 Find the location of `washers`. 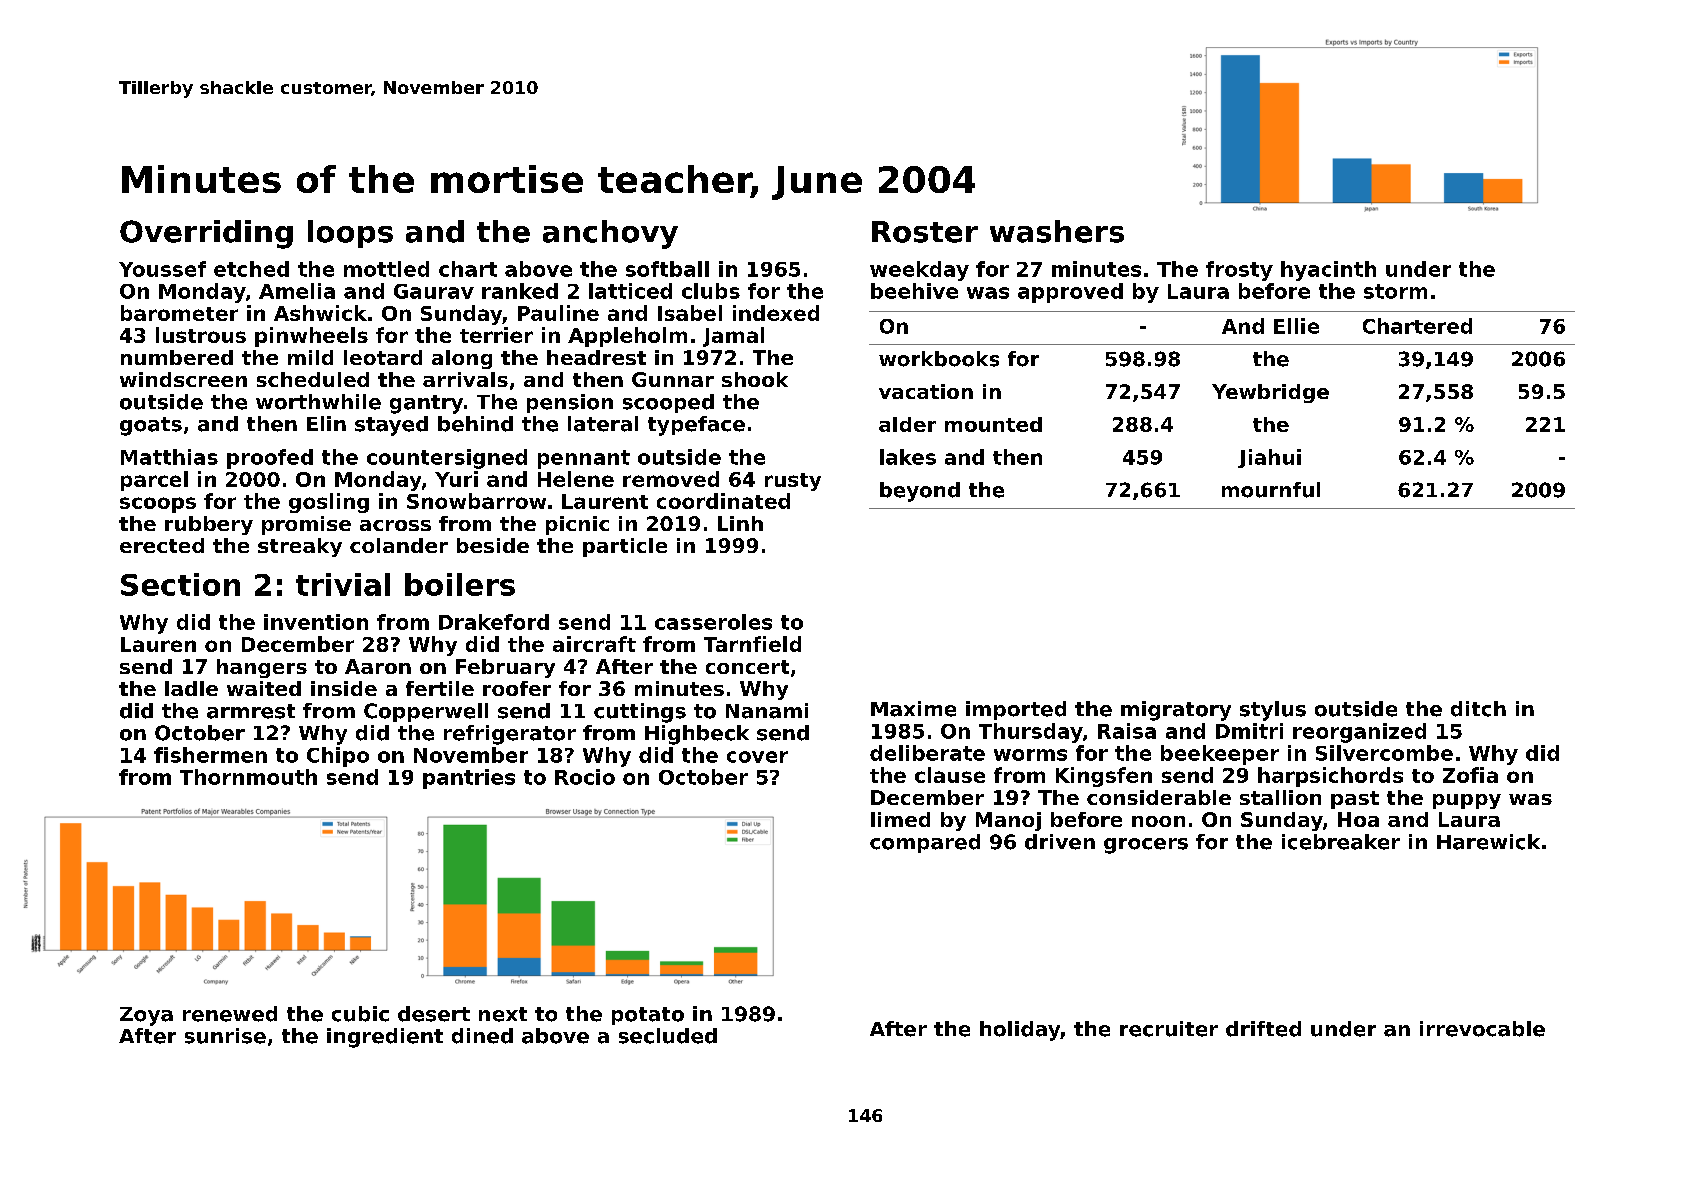

washers is located at coordinates (1057, 231).
